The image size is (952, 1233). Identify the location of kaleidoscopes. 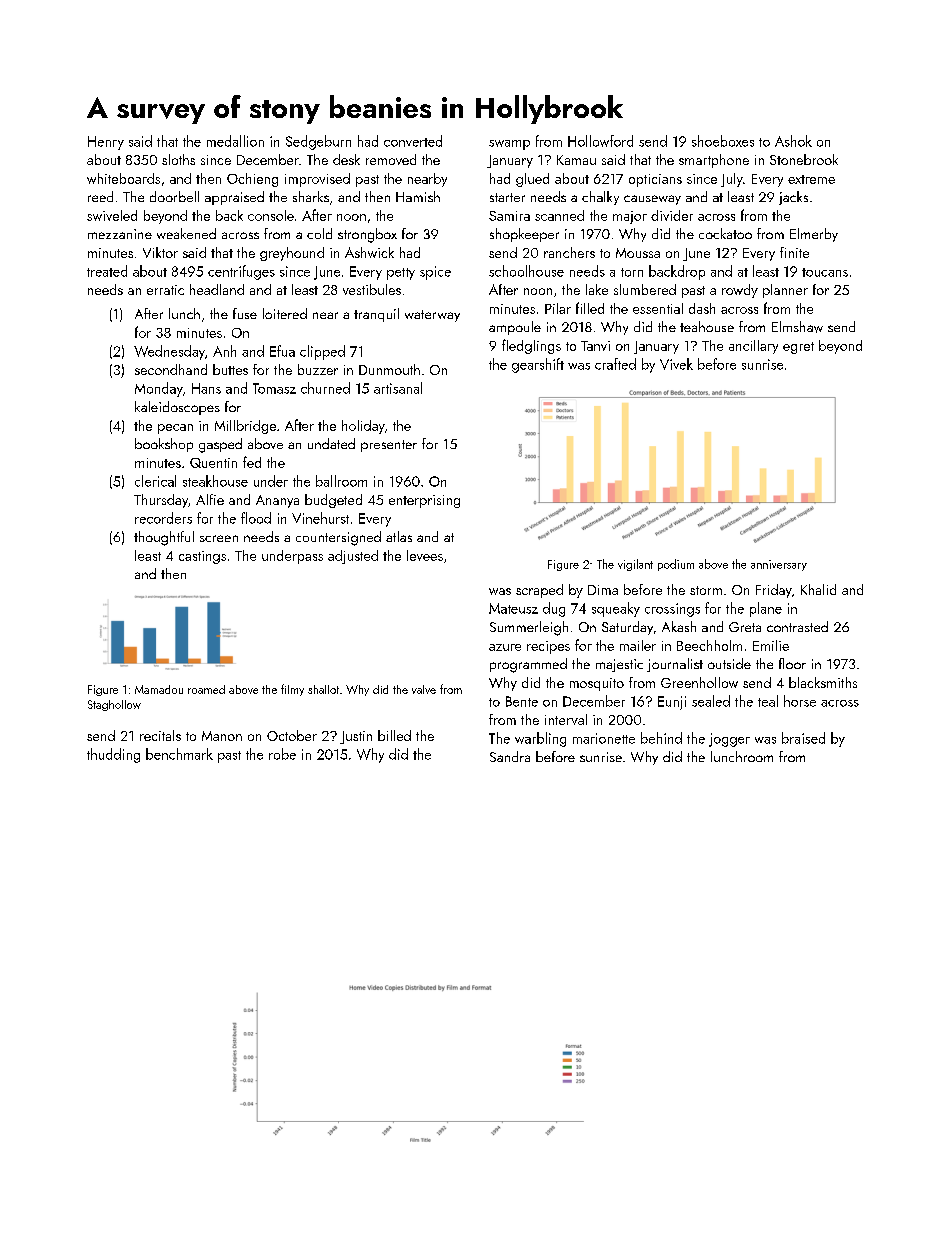
(177, 408).
